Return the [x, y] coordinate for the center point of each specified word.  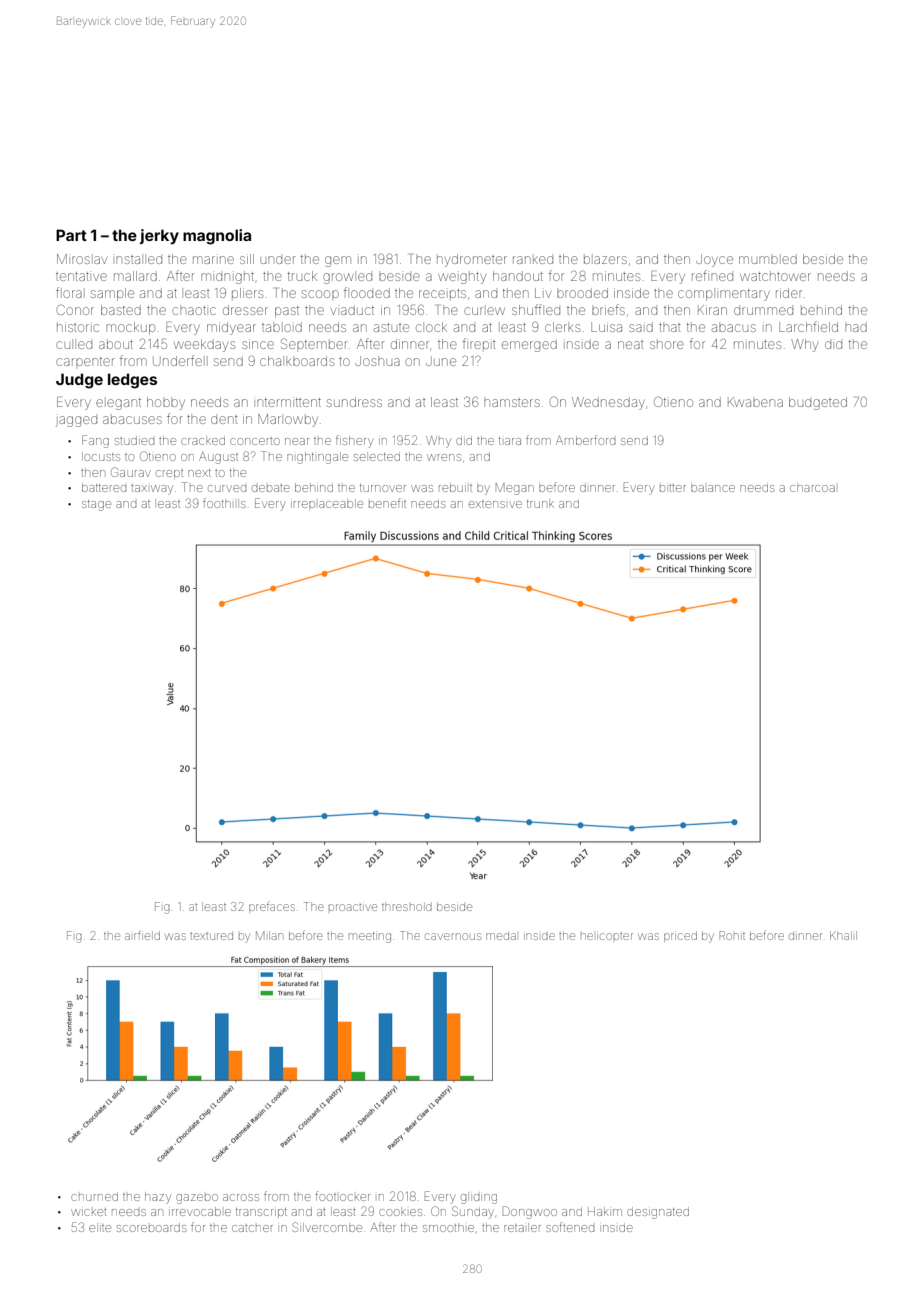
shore [667, 345]
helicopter [607, 936]
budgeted [818, 403]
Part [71, 235]
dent [224, 420]
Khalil [843, 935]
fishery [355, 441]
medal [501, 936]
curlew [484, 311]
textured [211, 936]
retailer [522, 1228]
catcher [252, 1228]
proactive [353, 907]
